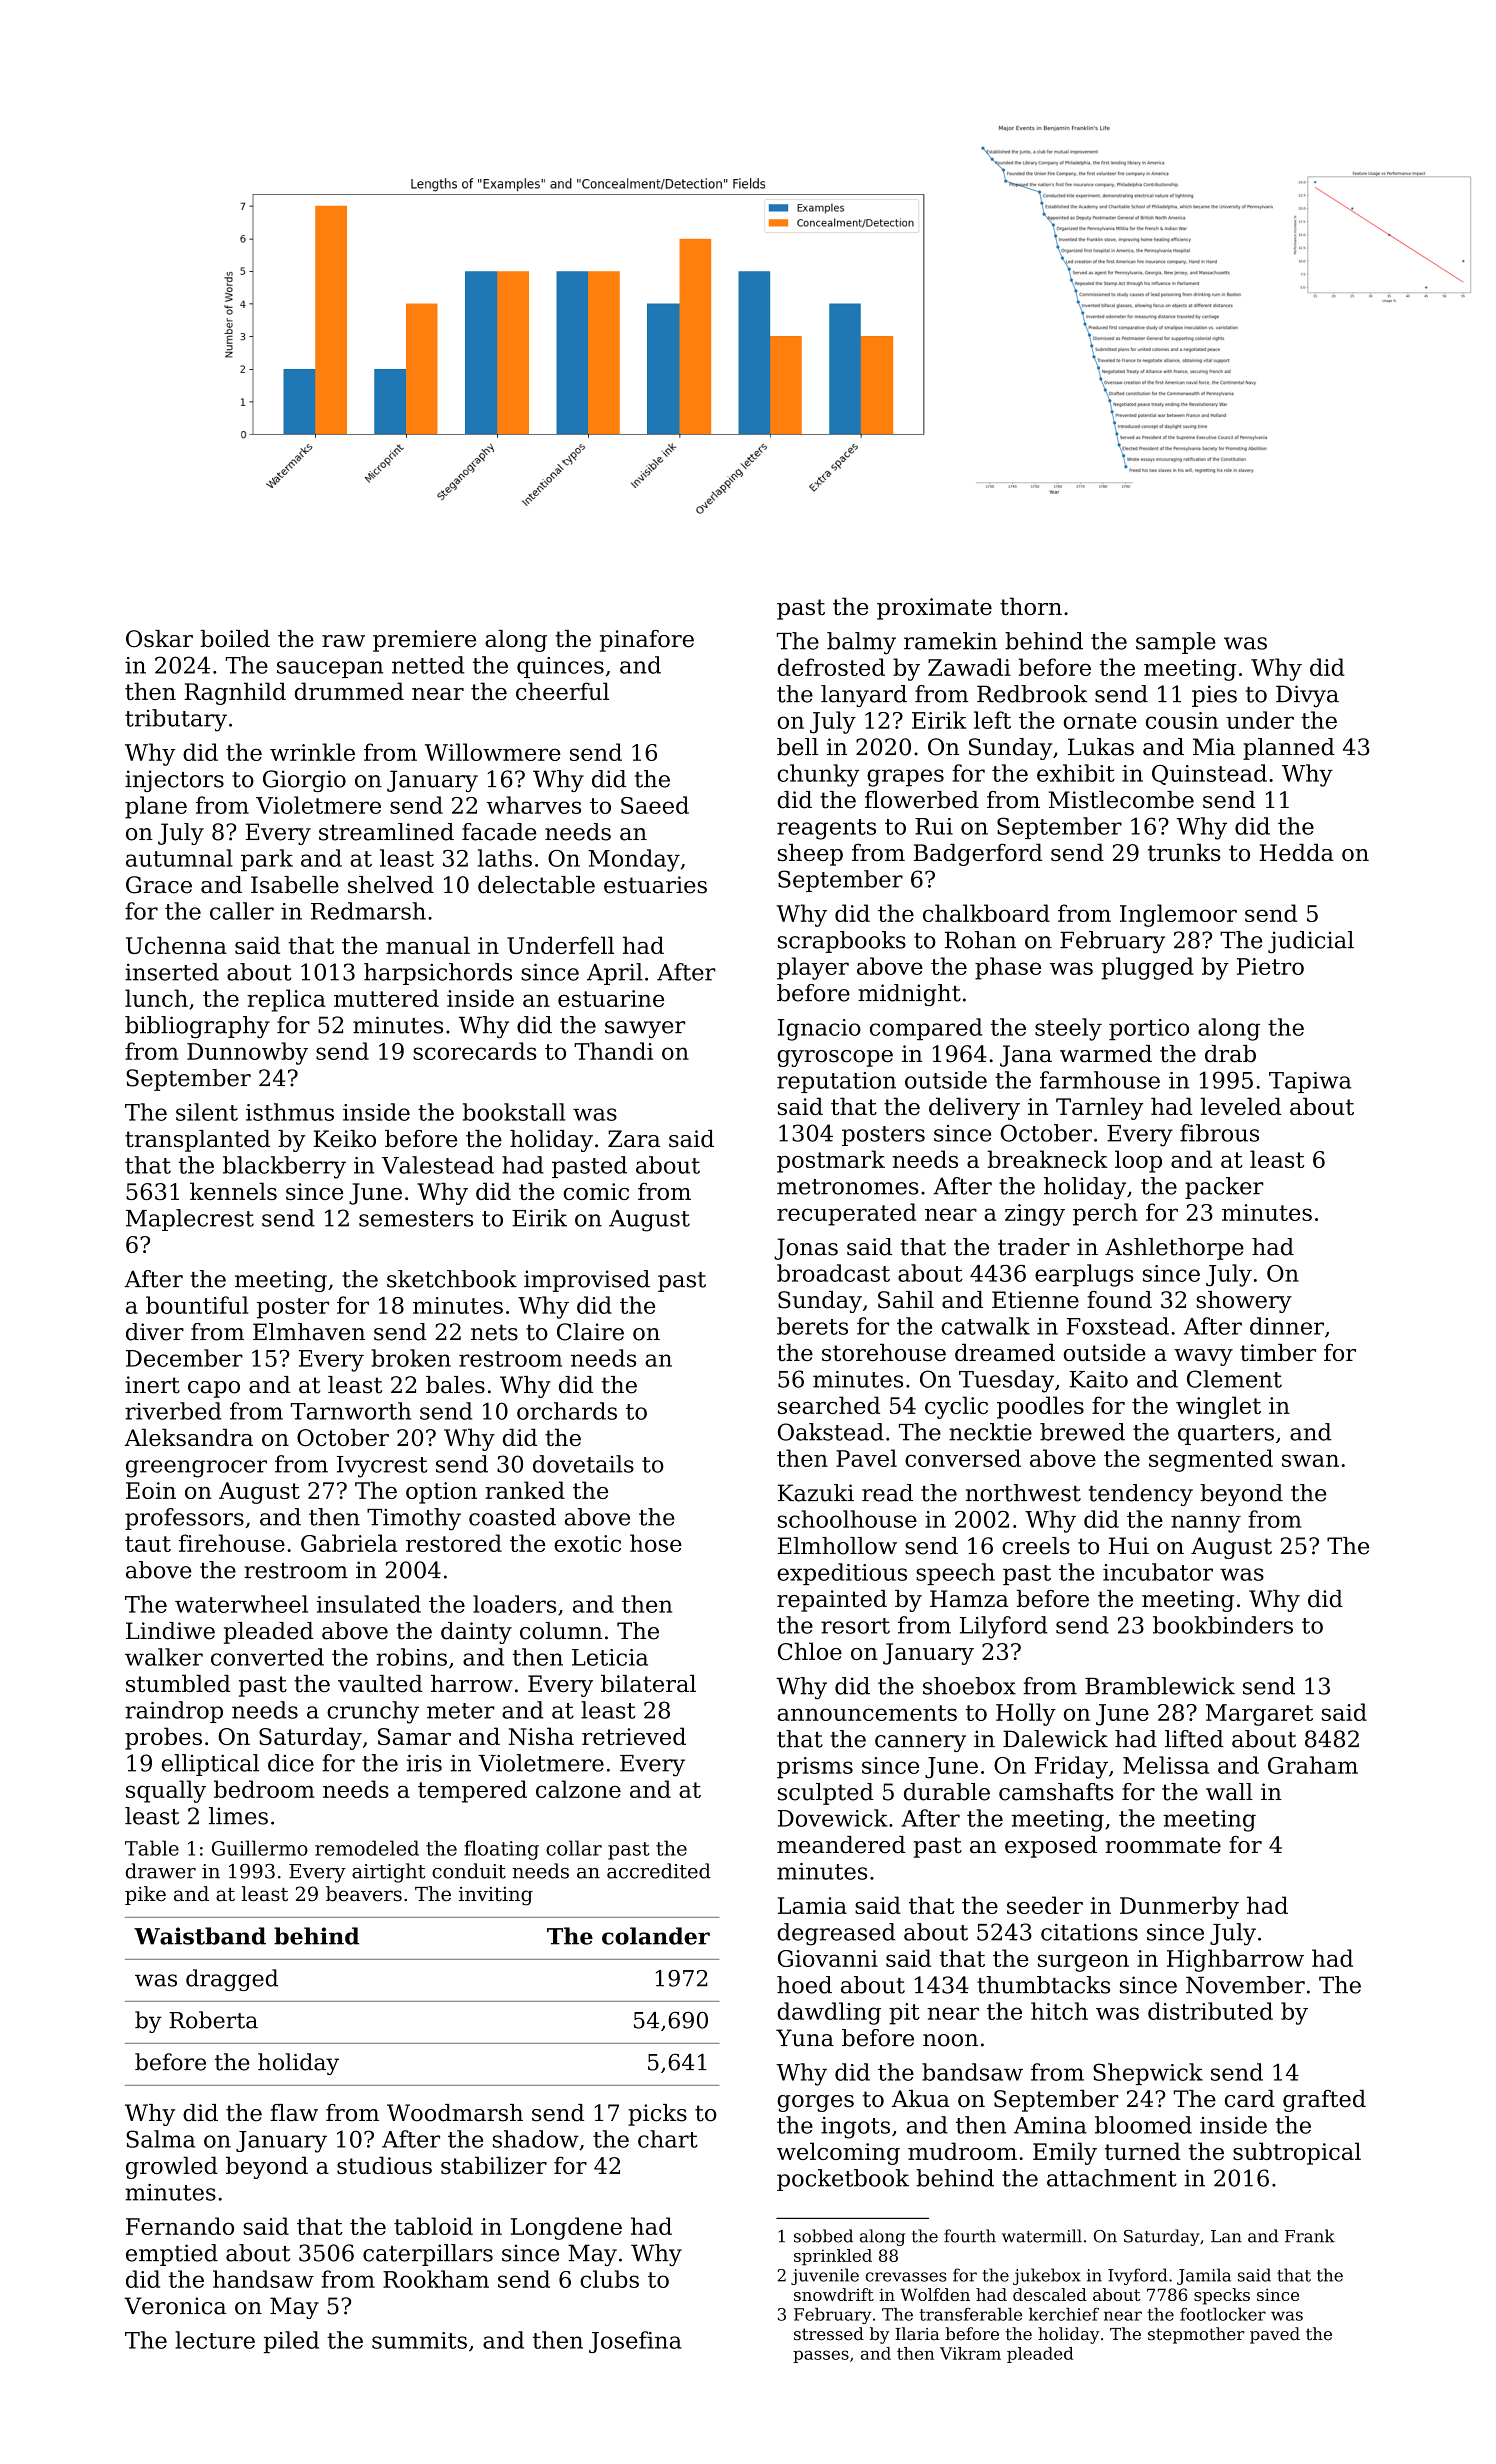 The image size is (1496, 2464). Describe the element at coordinates (1100, 721) in the screenshot. I see `ornate` at that location.
